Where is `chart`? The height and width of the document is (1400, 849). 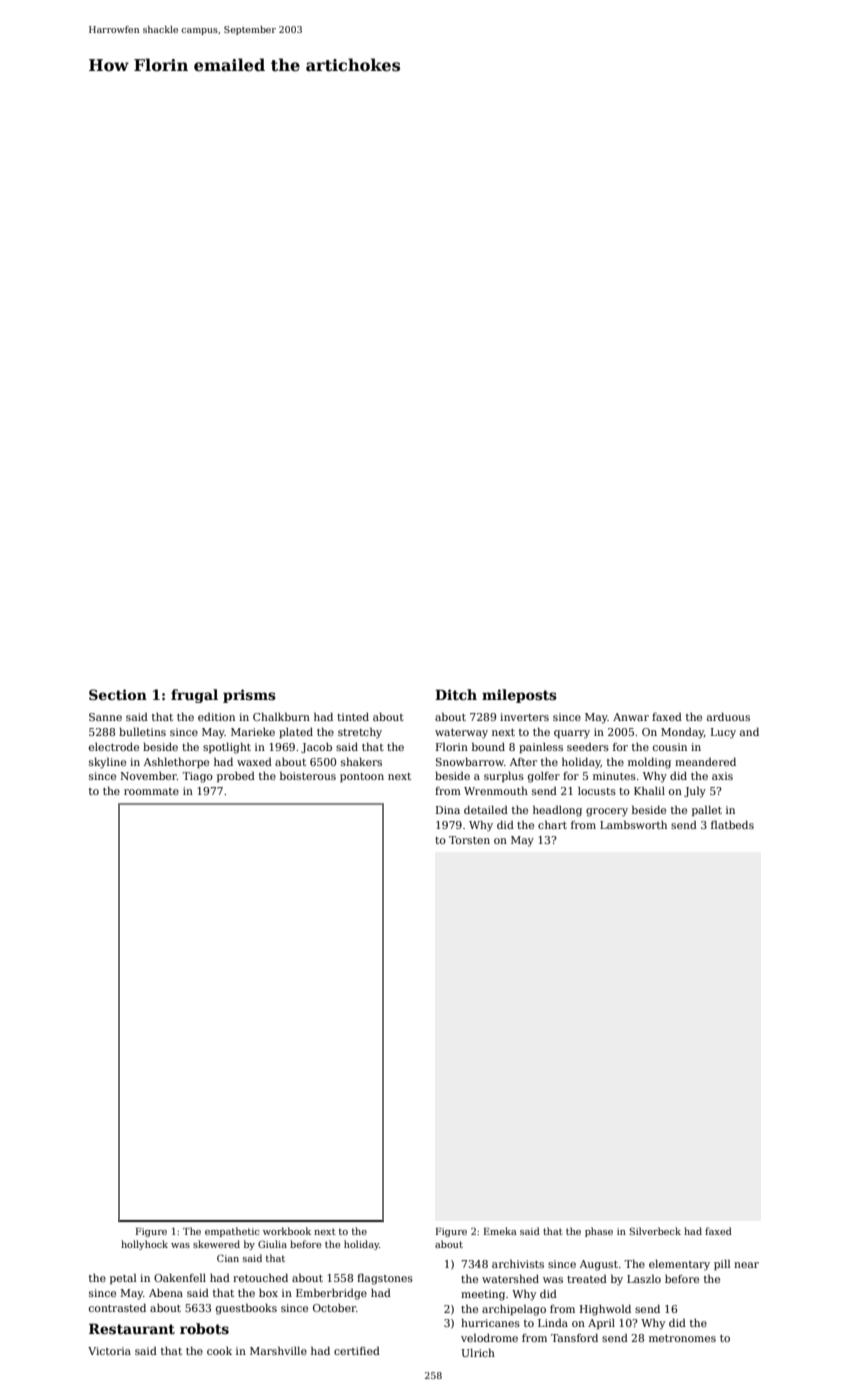 chart is located at coordinates (552, 824).
